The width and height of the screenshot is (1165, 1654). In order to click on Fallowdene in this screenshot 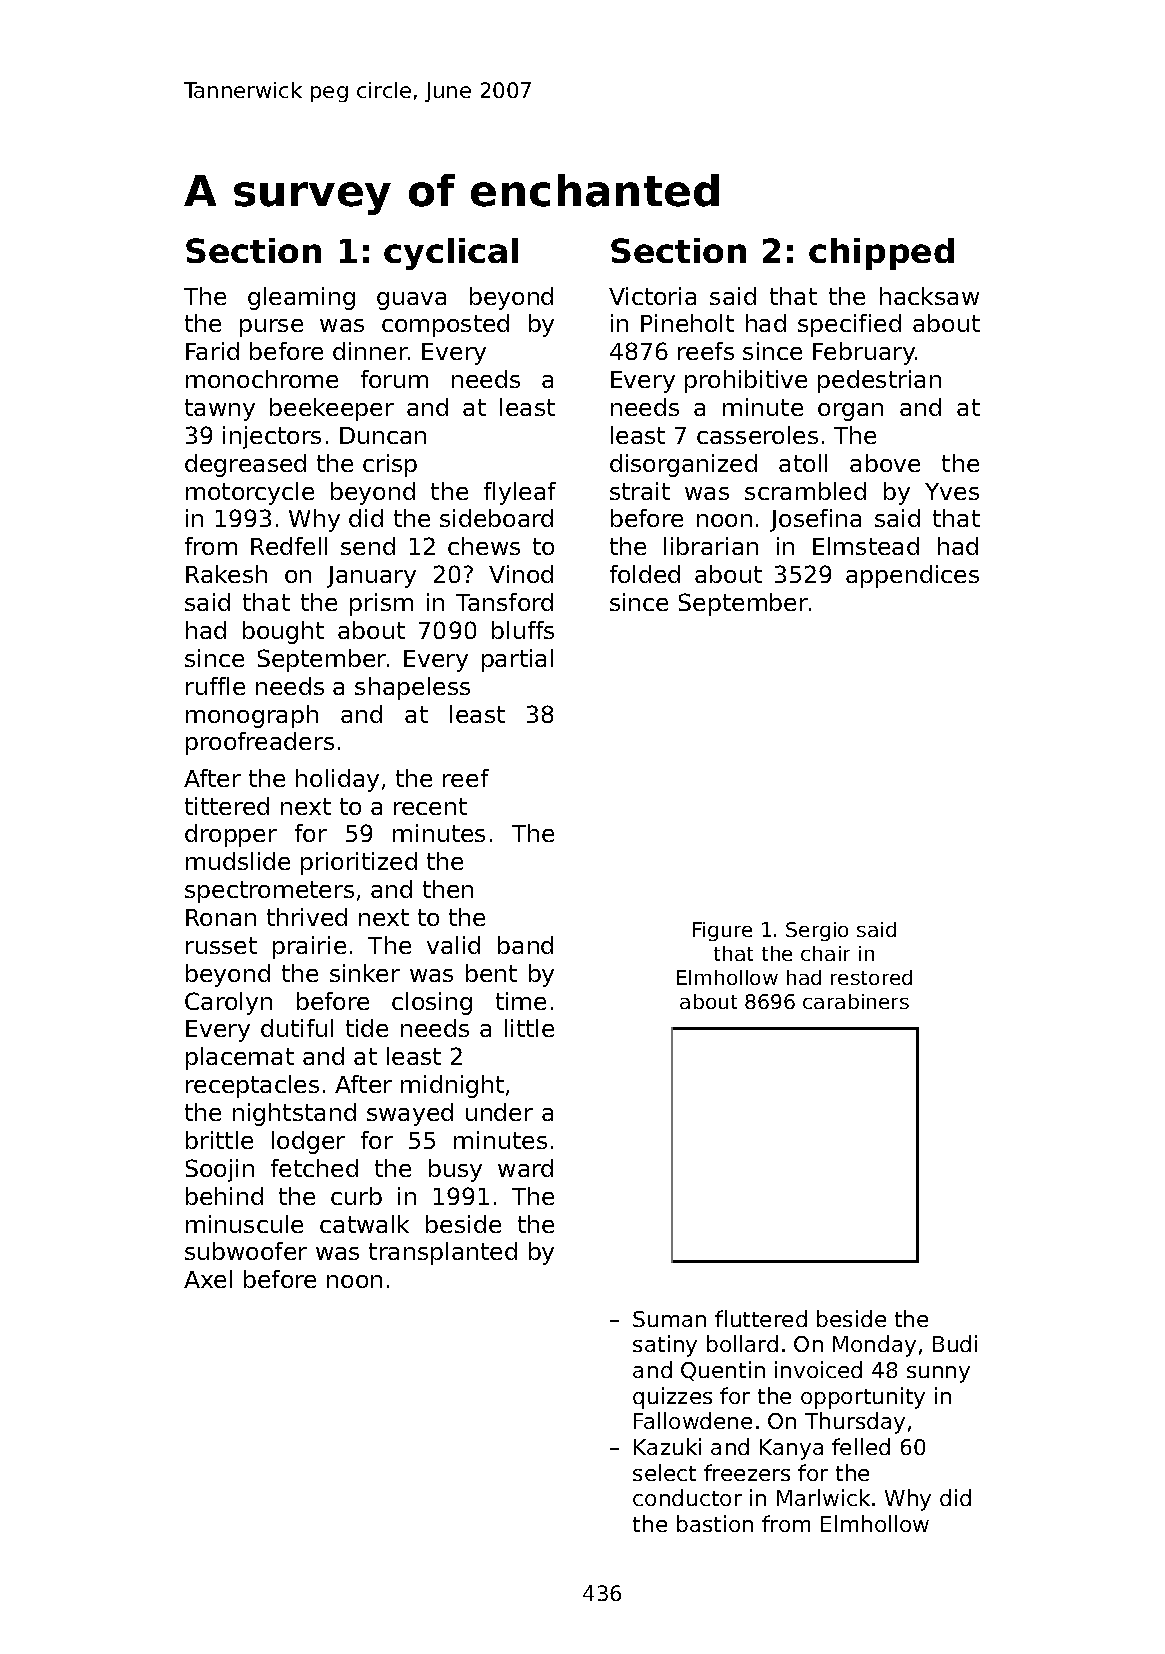, I will do `click(693, 1420)`.
